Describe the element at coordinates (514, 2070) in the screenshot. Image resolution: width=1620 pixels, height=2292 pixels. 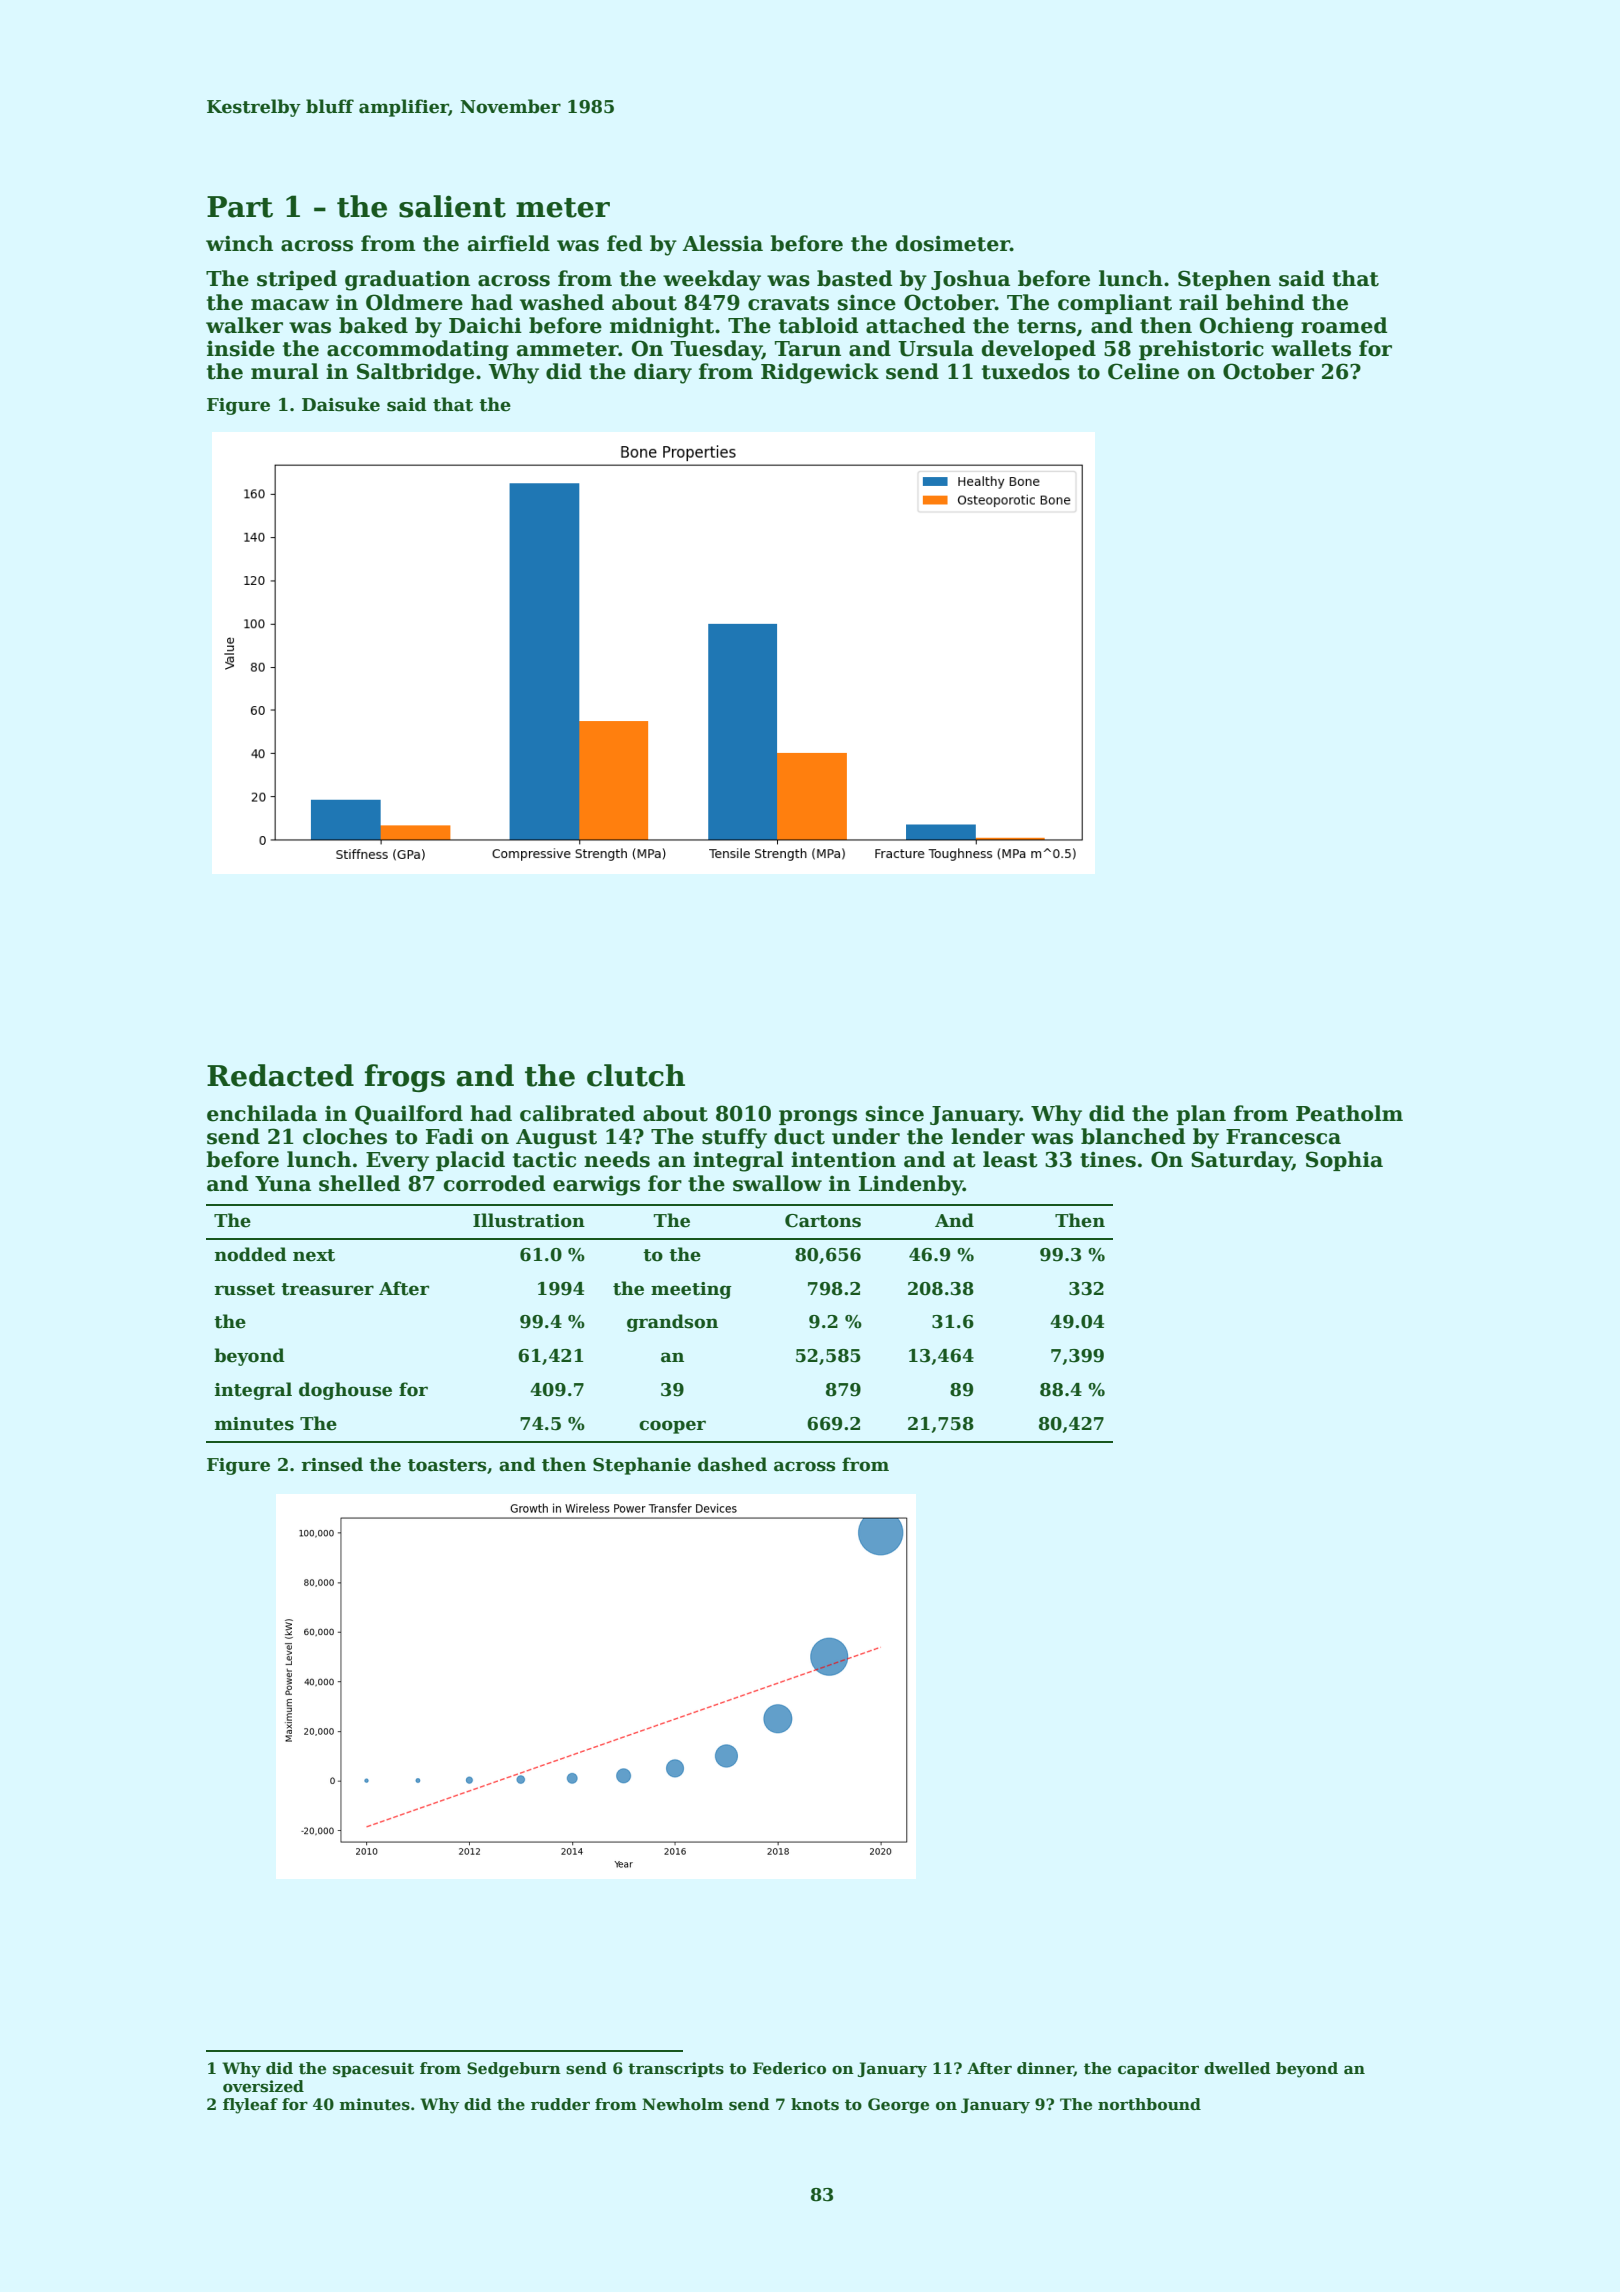
I see `Sedgeburn` at that location.
